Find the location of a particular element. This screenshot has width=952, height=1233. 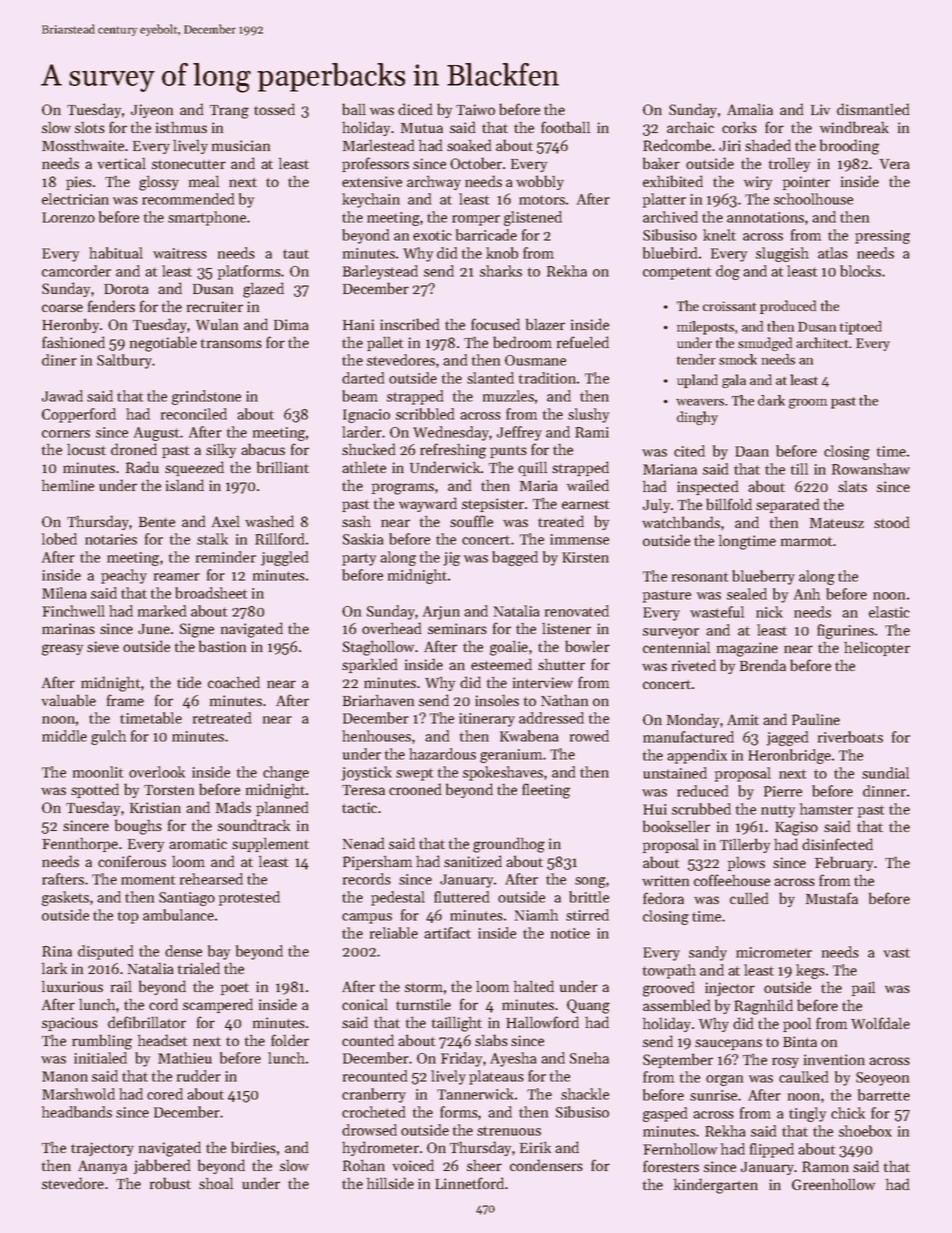

fenders is located at coordinates (111, 306).
